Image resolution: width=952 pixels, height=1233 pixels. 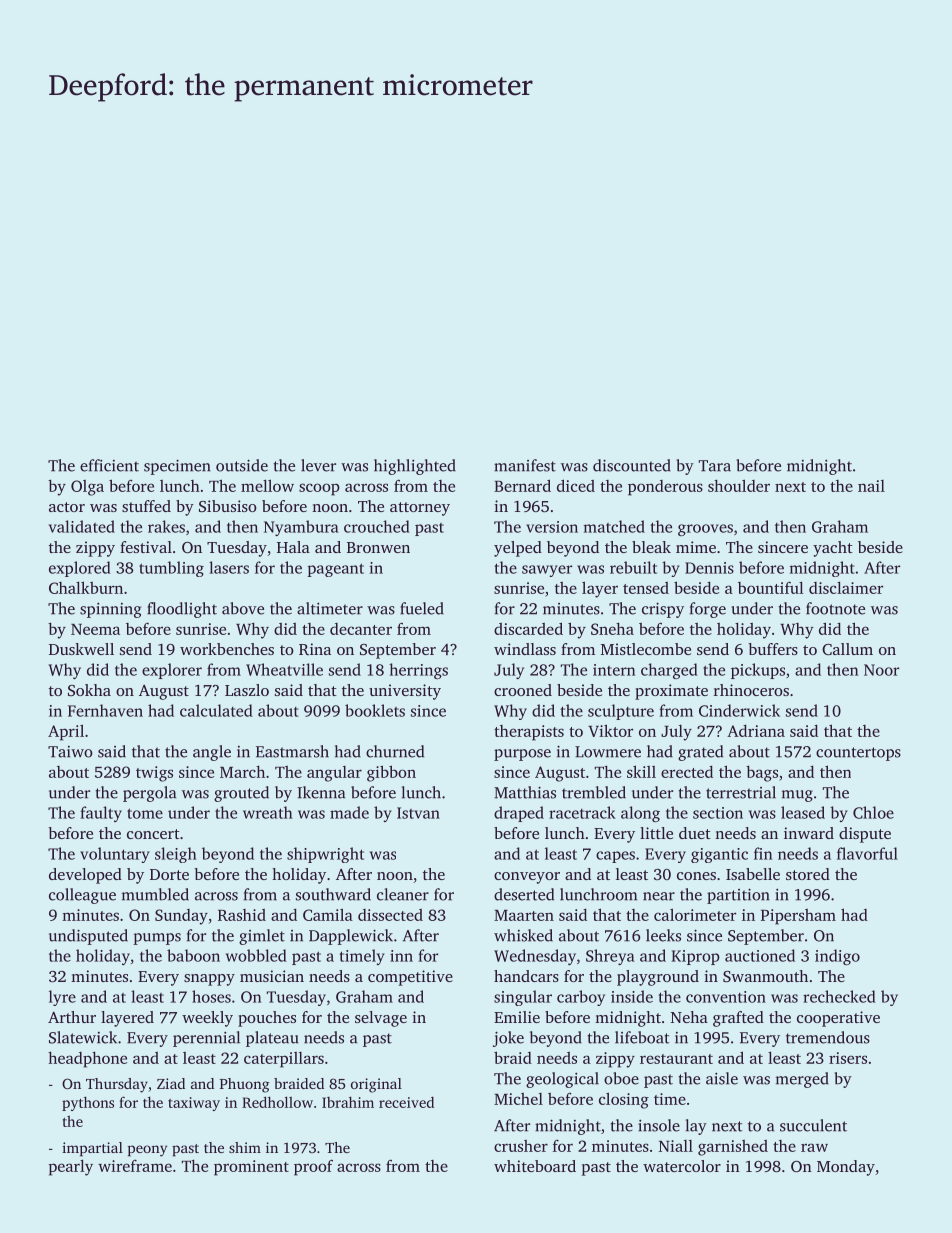 What do you see at coordinates (715, 466) in the document?
I see `Tara` at bounding box center [715, 466].
